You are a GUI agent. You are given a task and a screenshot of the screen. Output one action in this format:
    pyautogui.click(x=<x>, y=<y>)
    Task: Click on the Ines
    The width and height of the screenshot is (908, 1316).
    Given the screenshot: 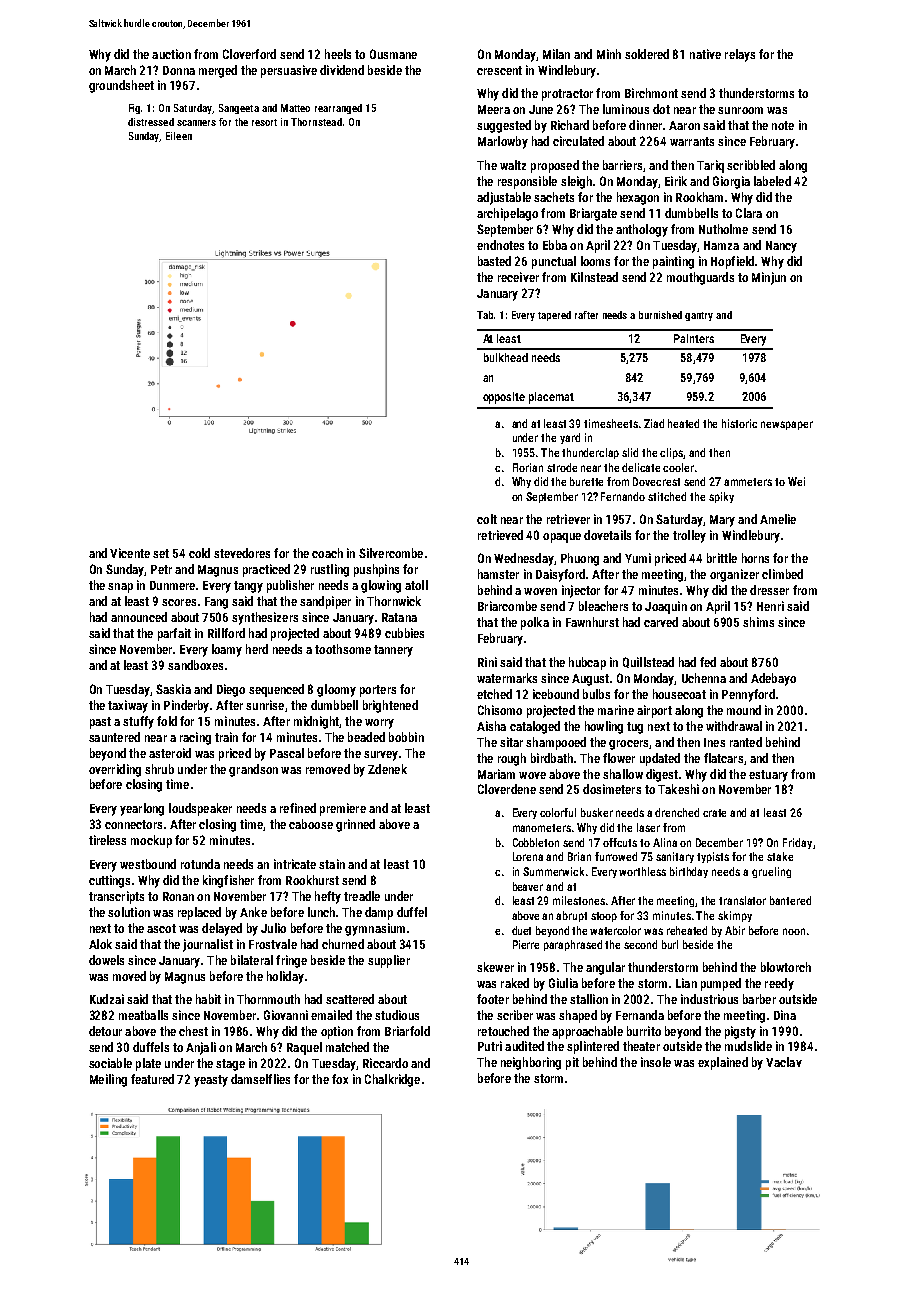 What is the action you would take?
    pyautogui.click(x=714, y=742)
